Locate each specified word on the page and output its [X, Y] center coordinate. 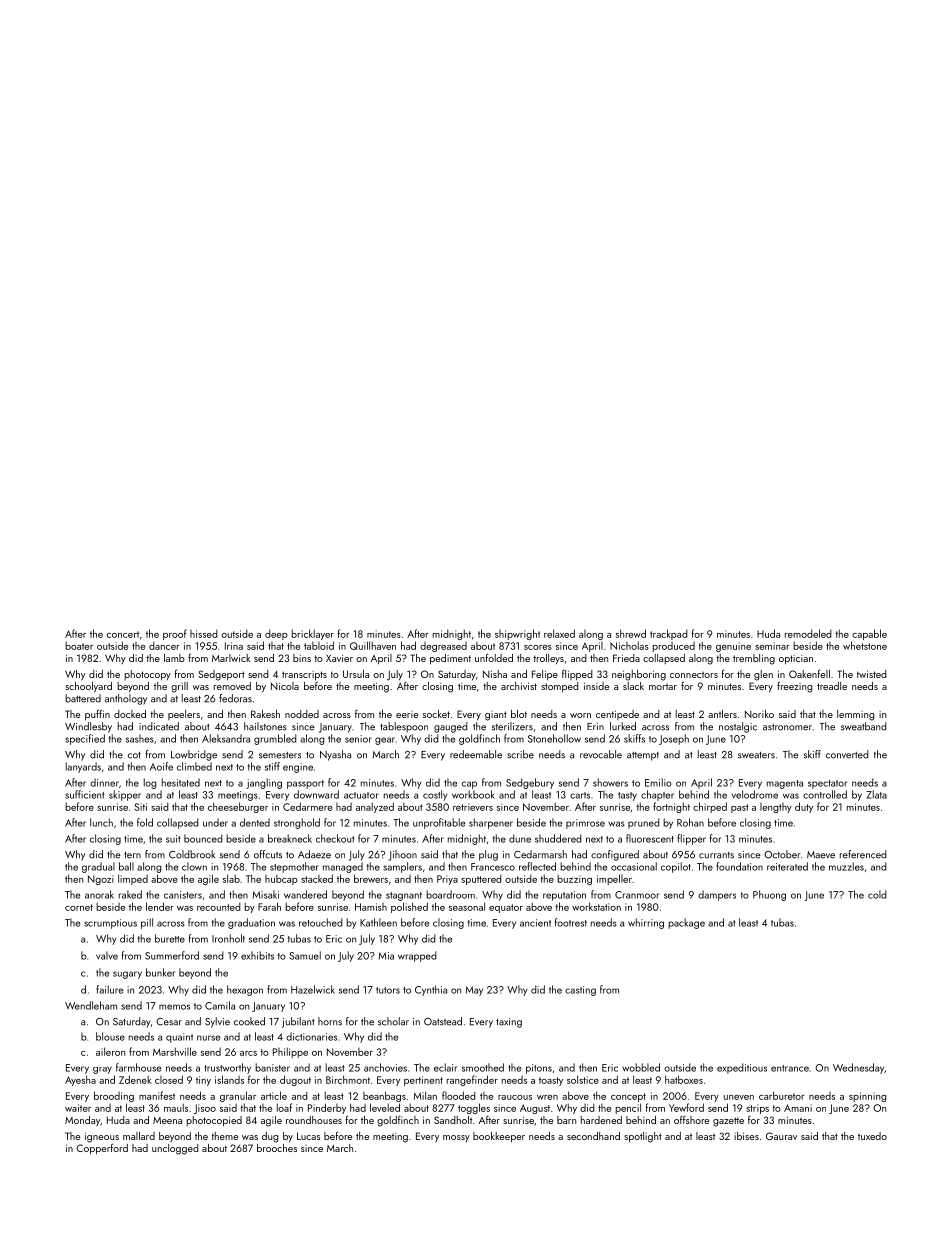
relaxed [559, 633]
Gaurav [781, 1136]
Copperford [102, 1149]
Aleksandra [226, 738]
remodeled [808, 633]
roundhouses [314, 1120]
